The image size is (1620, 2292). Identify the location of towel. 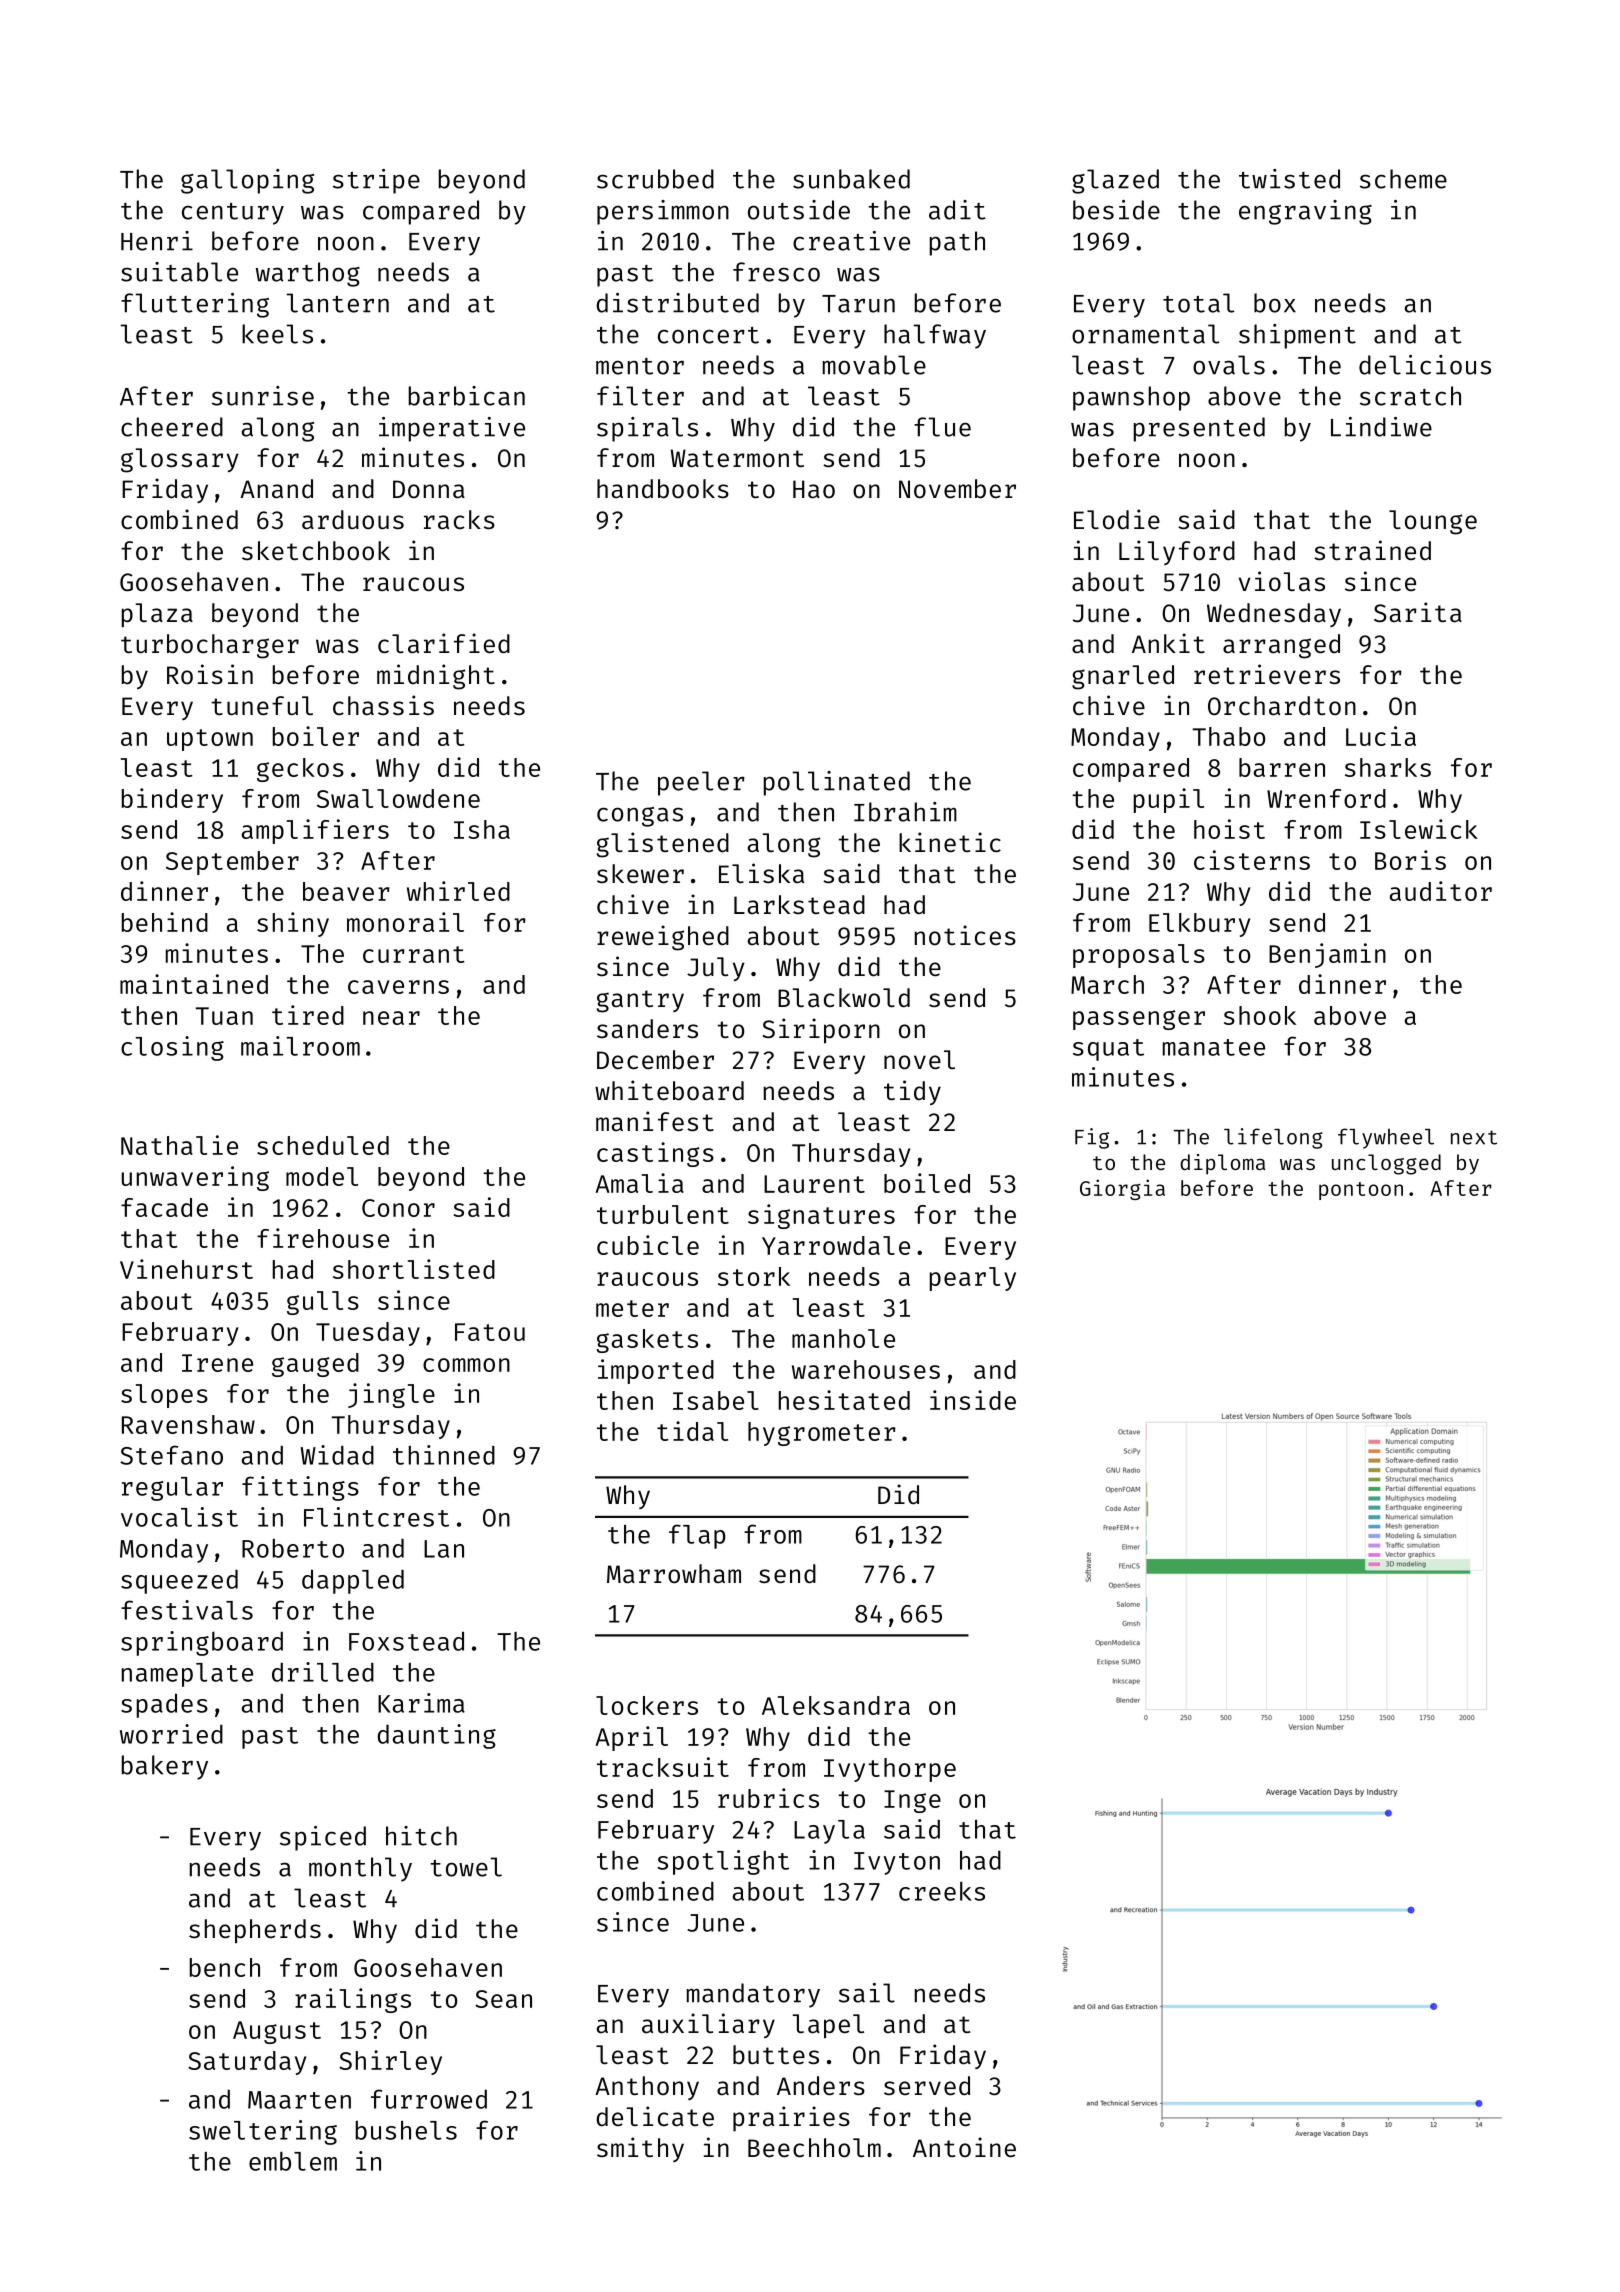
(466, 1867).
